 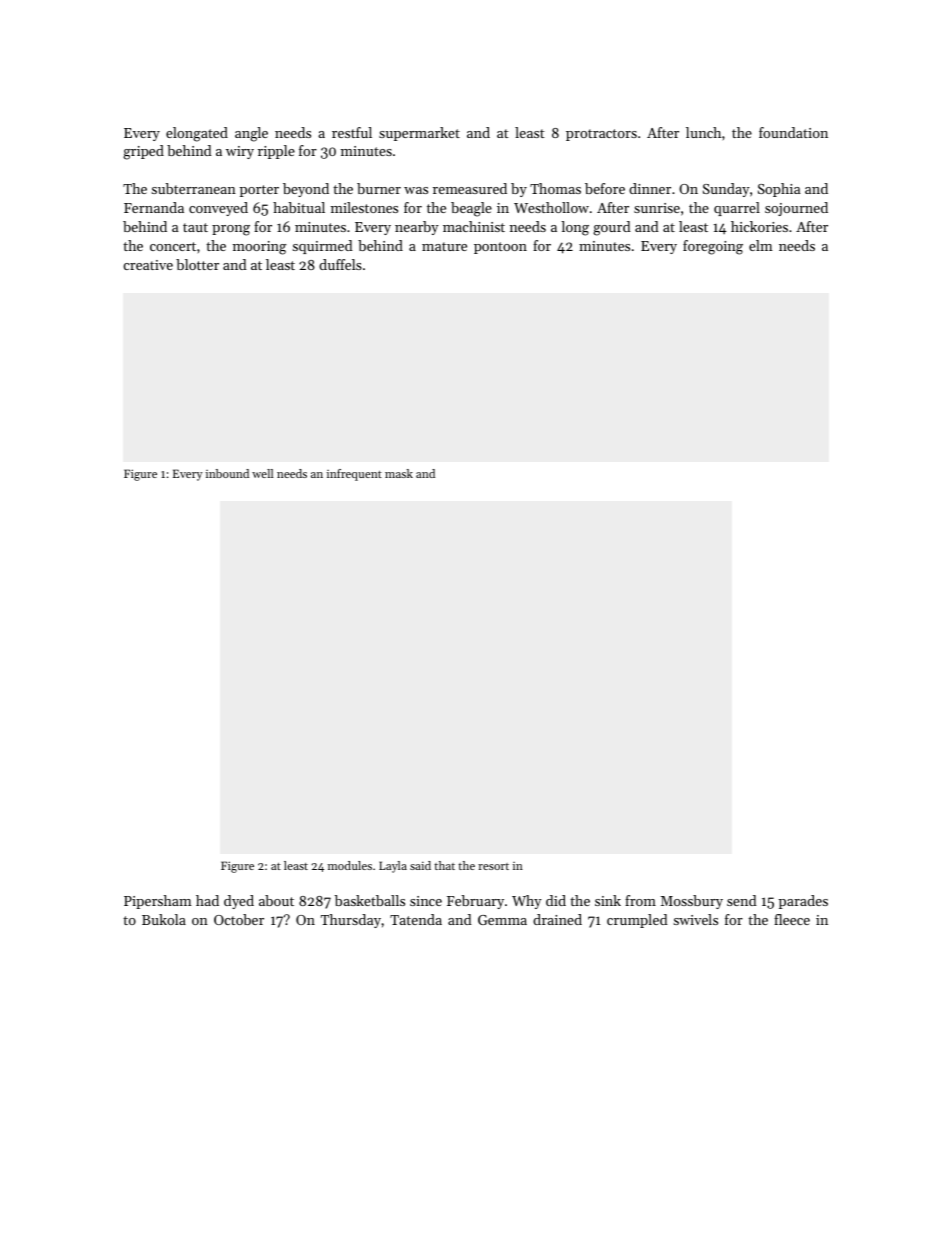 I want to click on duffels, so click(x=340, y=264).
